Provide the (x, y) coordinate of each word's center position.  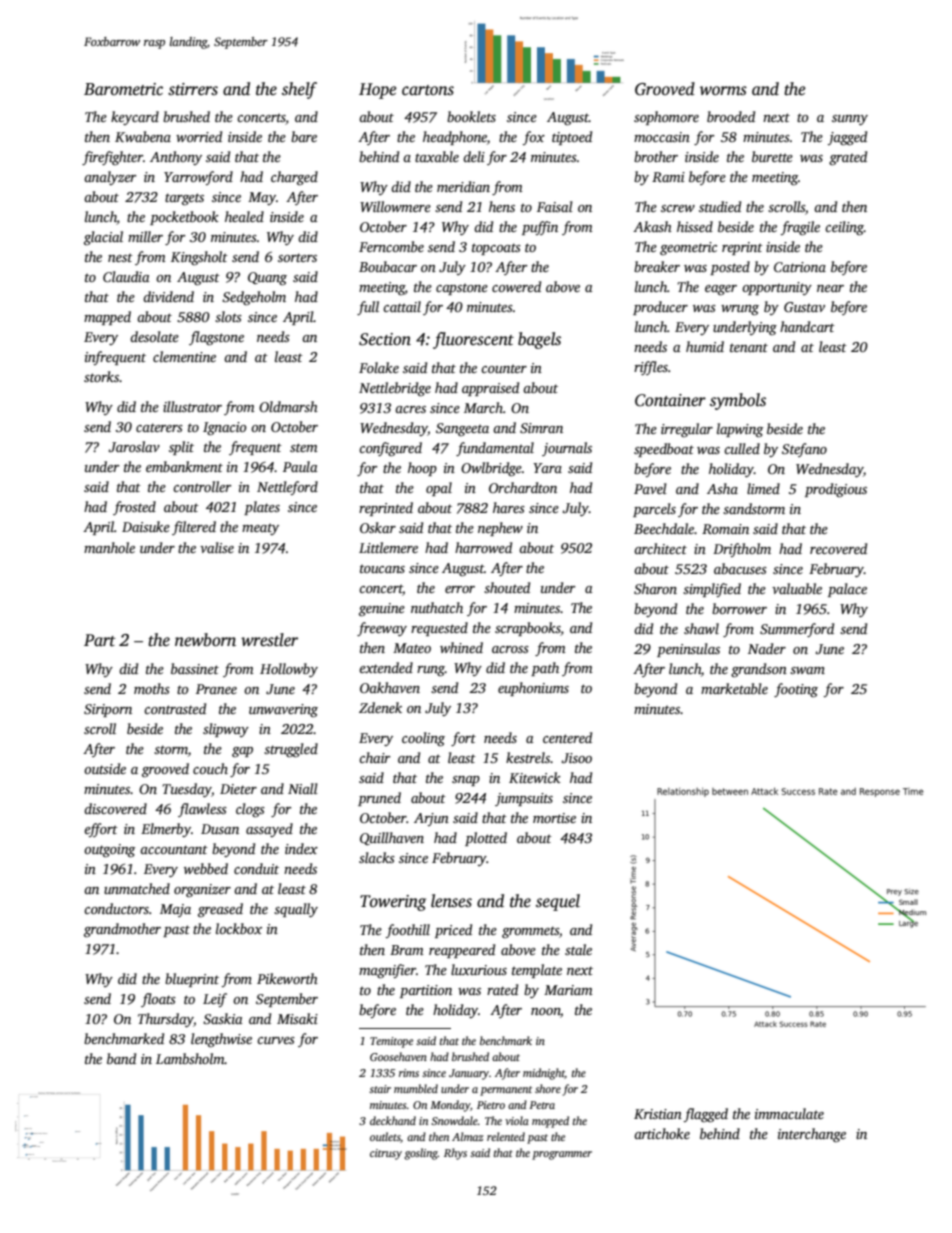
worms (723, 91)
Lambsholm (190, 1058)
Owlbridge (491, 469)
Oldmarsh (288, 406)
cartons (428, 90)
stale (578, 949)
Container (670, 400)
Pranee (216, 689)
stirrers (193, 89)
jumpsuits (524, 799)
